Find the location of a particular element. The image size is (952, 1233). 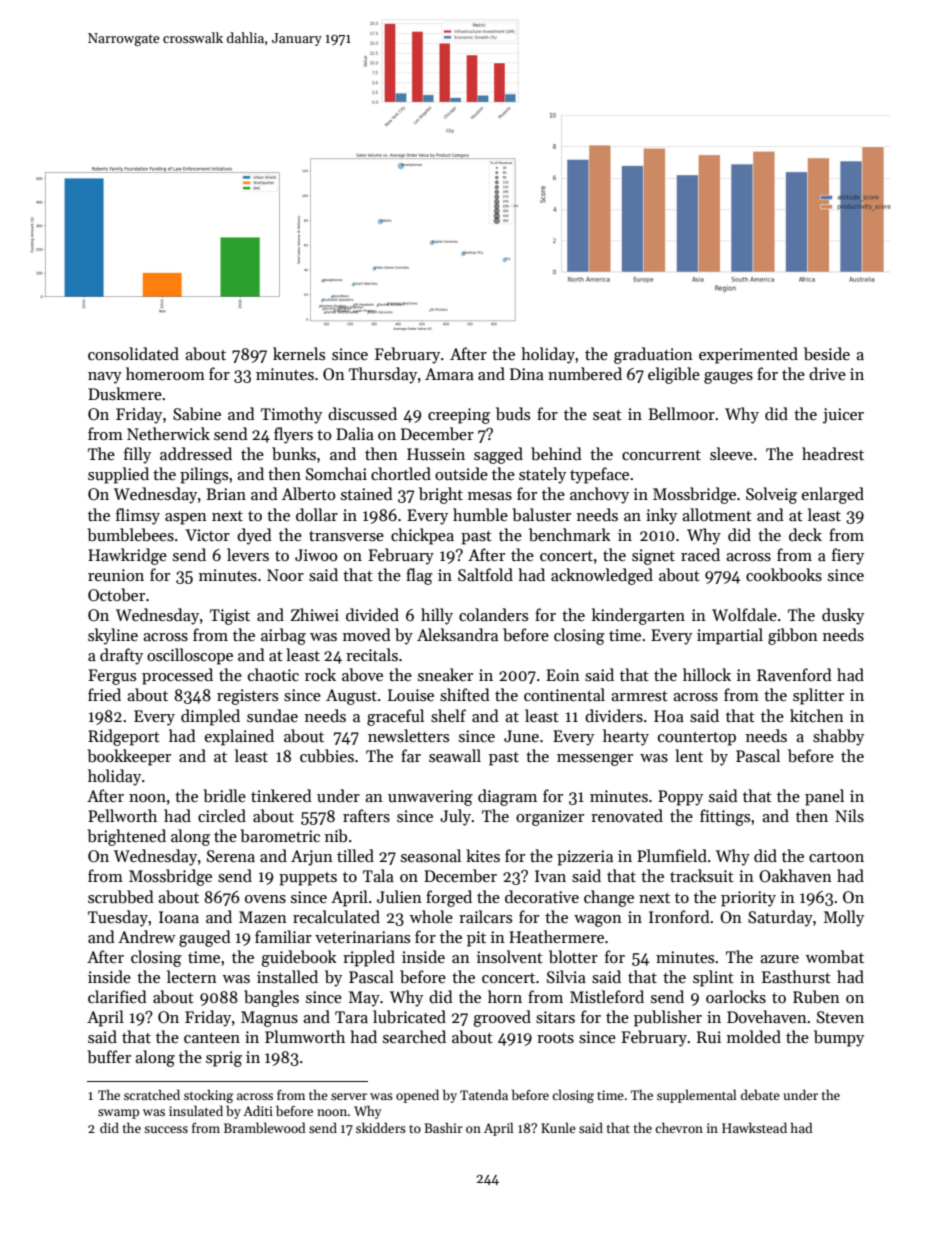

organizer is located at coordinates (550, 818).
